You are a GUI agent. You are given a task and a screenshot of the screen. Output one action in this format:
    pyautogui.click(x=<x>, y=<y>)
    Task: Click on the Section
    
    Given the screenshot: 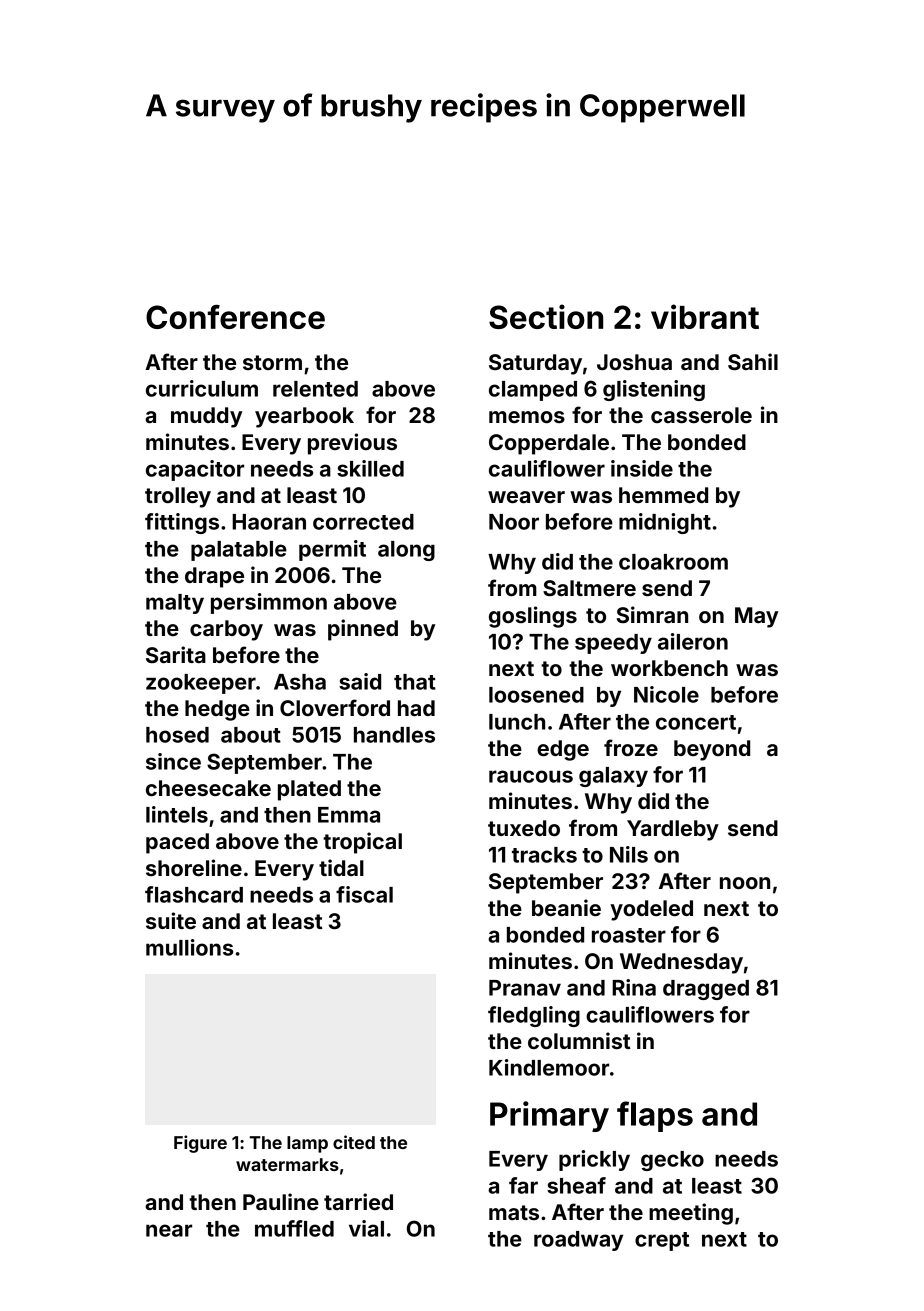 What is the action you would take?
    pyautogui.click(x=546, y=316)
